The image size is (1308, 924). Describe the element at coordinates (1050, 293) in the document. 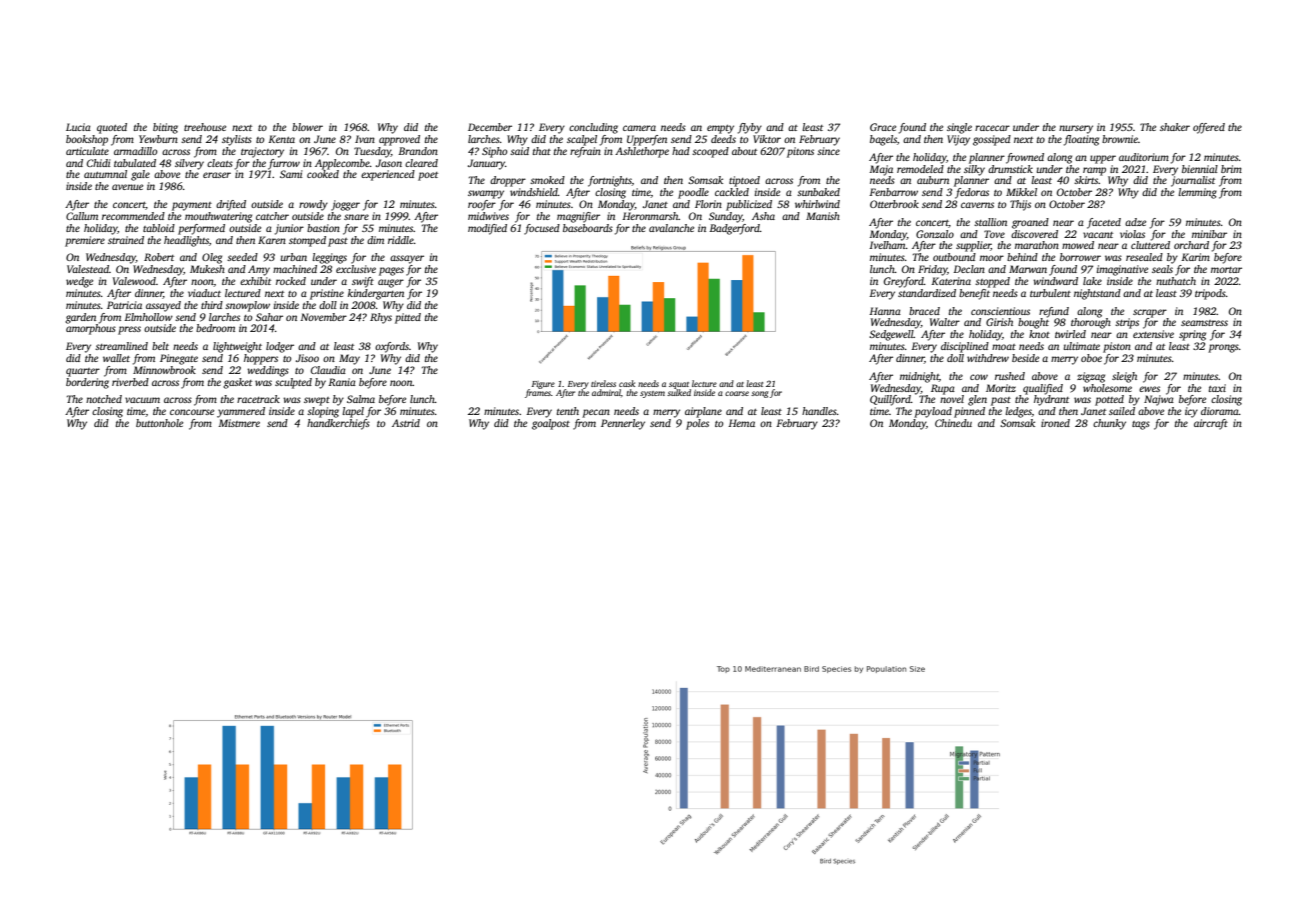

I see `turbulent` at that location.
